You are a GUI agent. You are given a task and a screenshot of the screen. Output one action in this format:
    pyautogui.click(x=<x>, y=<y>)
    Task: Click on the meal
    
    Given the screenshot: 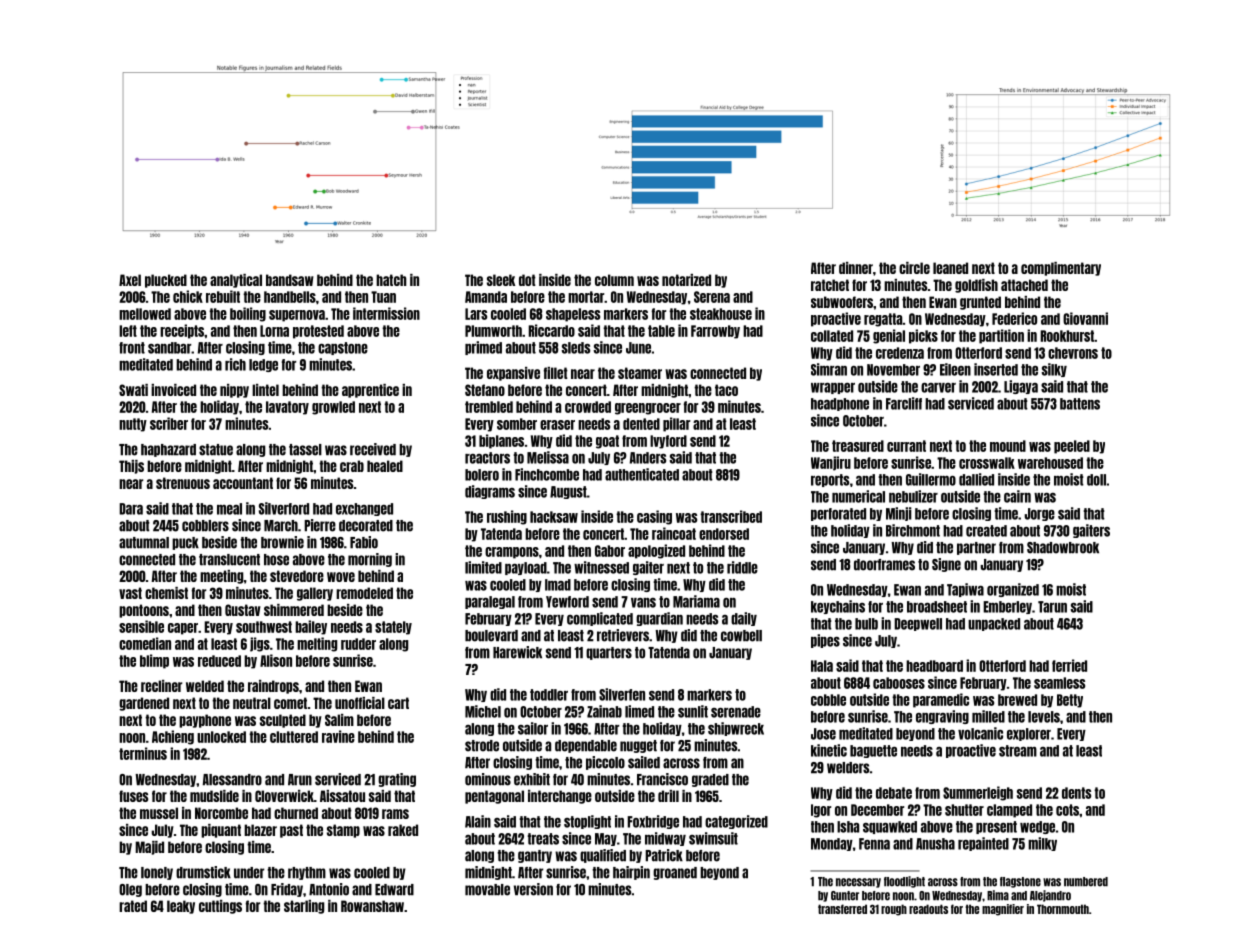 What is the action you would take?
    pyautogui.click(x=229, y=509)
